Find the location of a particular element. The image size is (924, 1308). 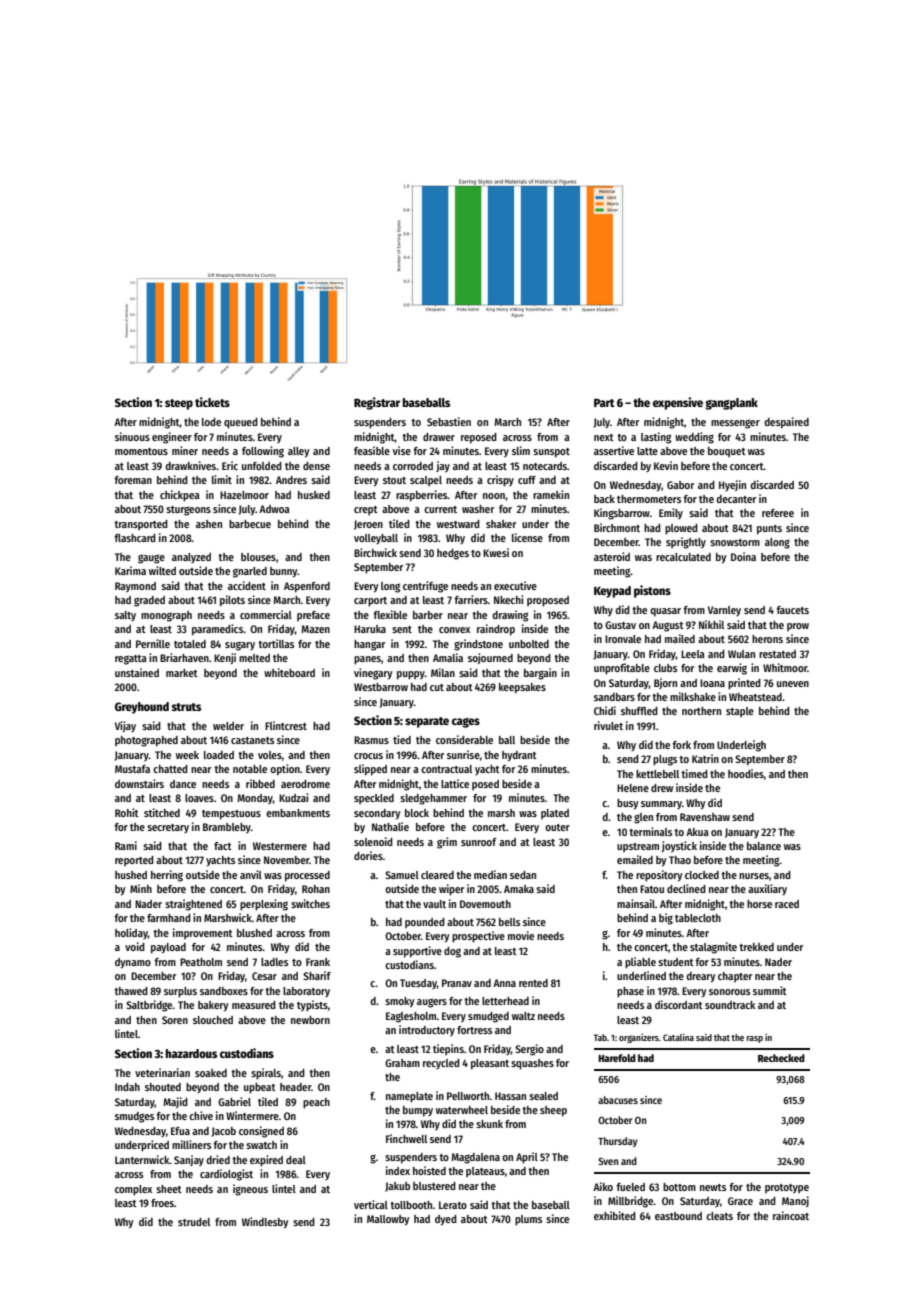

crocus is located at coordinates (368, 756).
